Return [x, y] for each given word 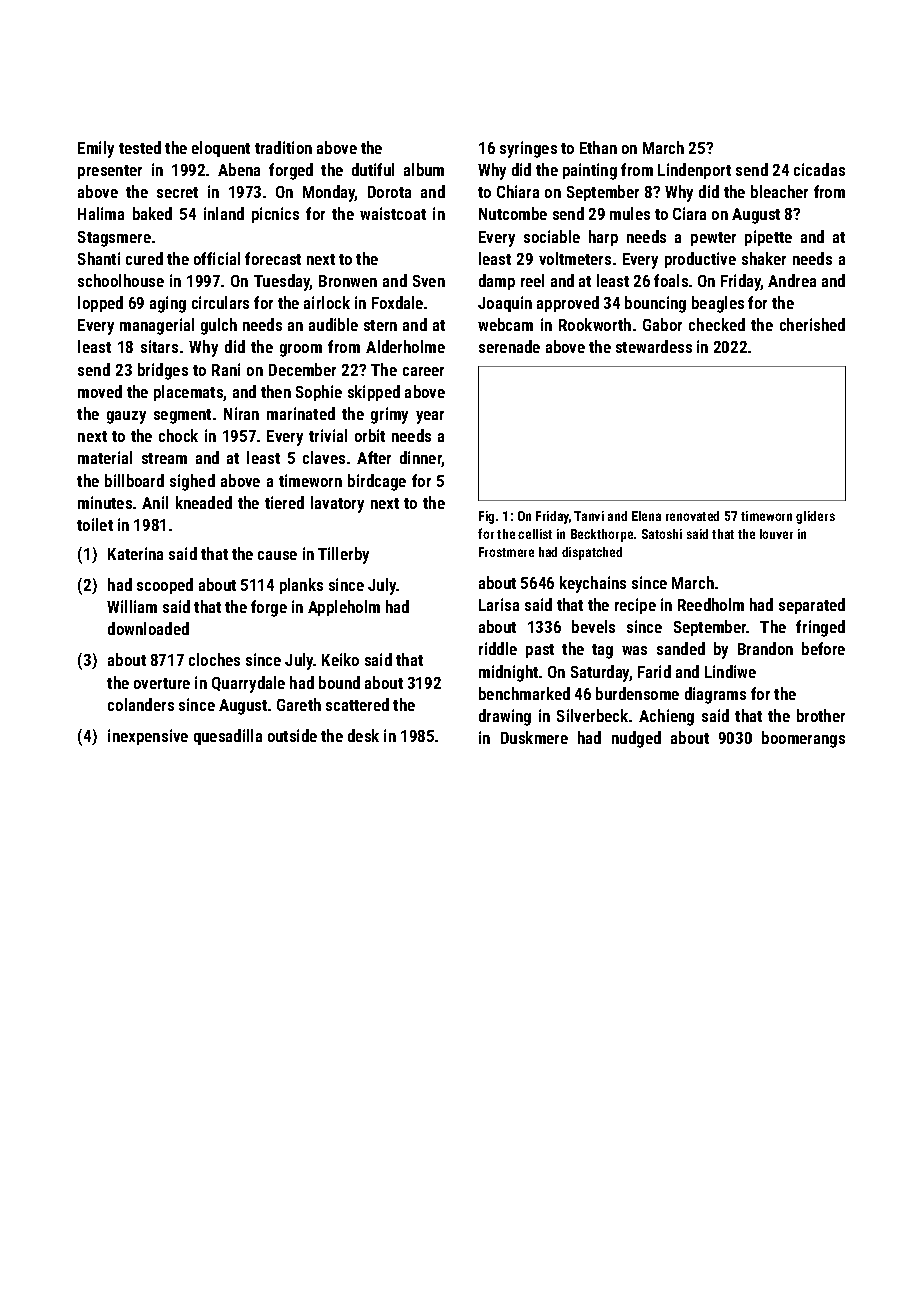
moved [100, 391]
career [423, 371]
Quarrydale [248, 684]
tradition [283, 147]
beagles [718, 304]
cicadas [819, 169]
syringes [528, 149]
